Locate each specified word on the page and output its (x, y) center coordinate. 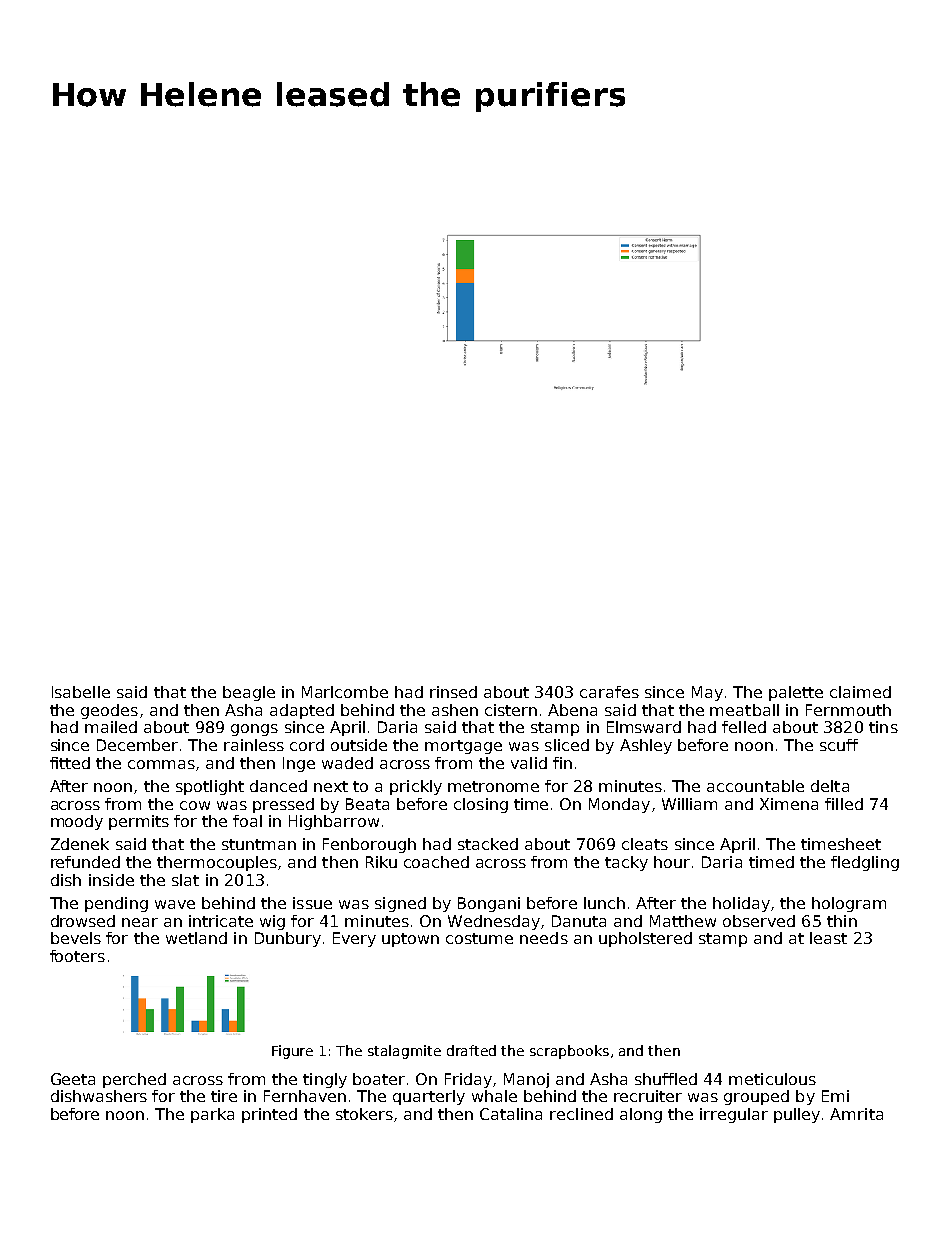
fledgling (865, 863)
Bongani (489, 904)
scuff (839, 745)
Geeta (73, 1079)
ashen (455, 710)
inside (111, 880)
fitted (70, 763)
